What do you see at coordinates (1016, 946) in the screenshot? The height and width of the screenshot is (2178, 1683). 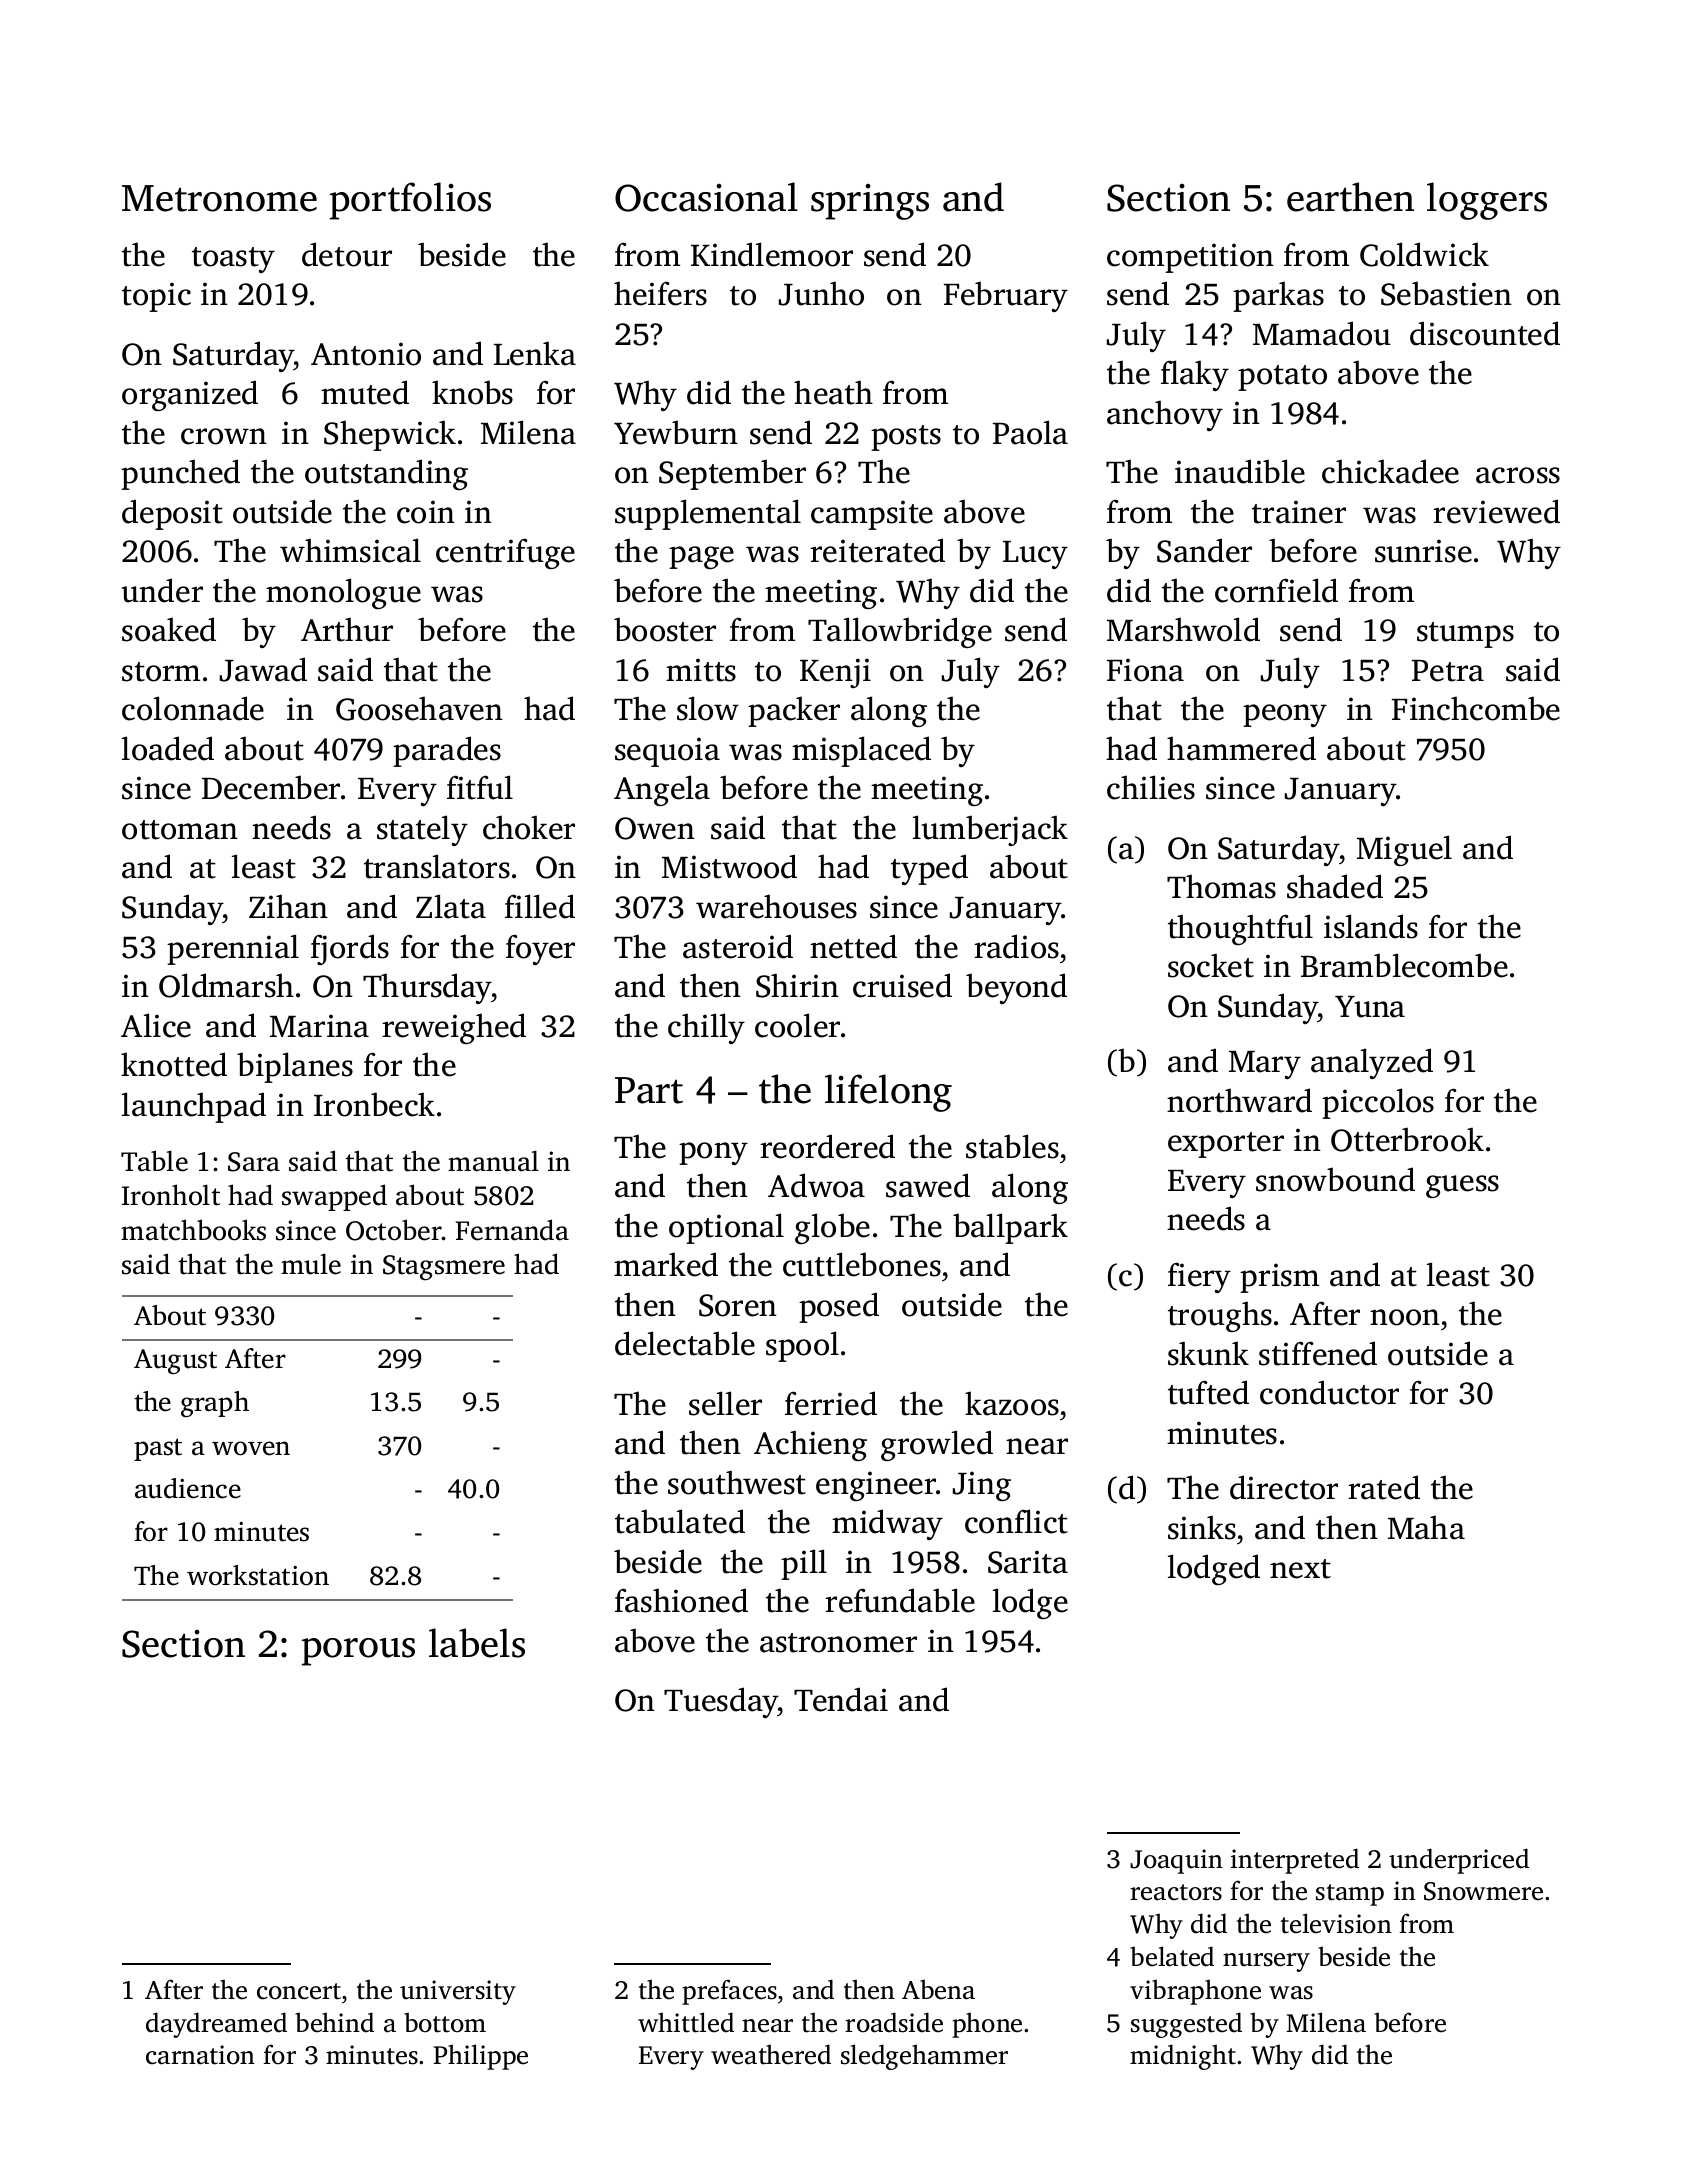 I see `radios` at bounding box center [1016, 946].
